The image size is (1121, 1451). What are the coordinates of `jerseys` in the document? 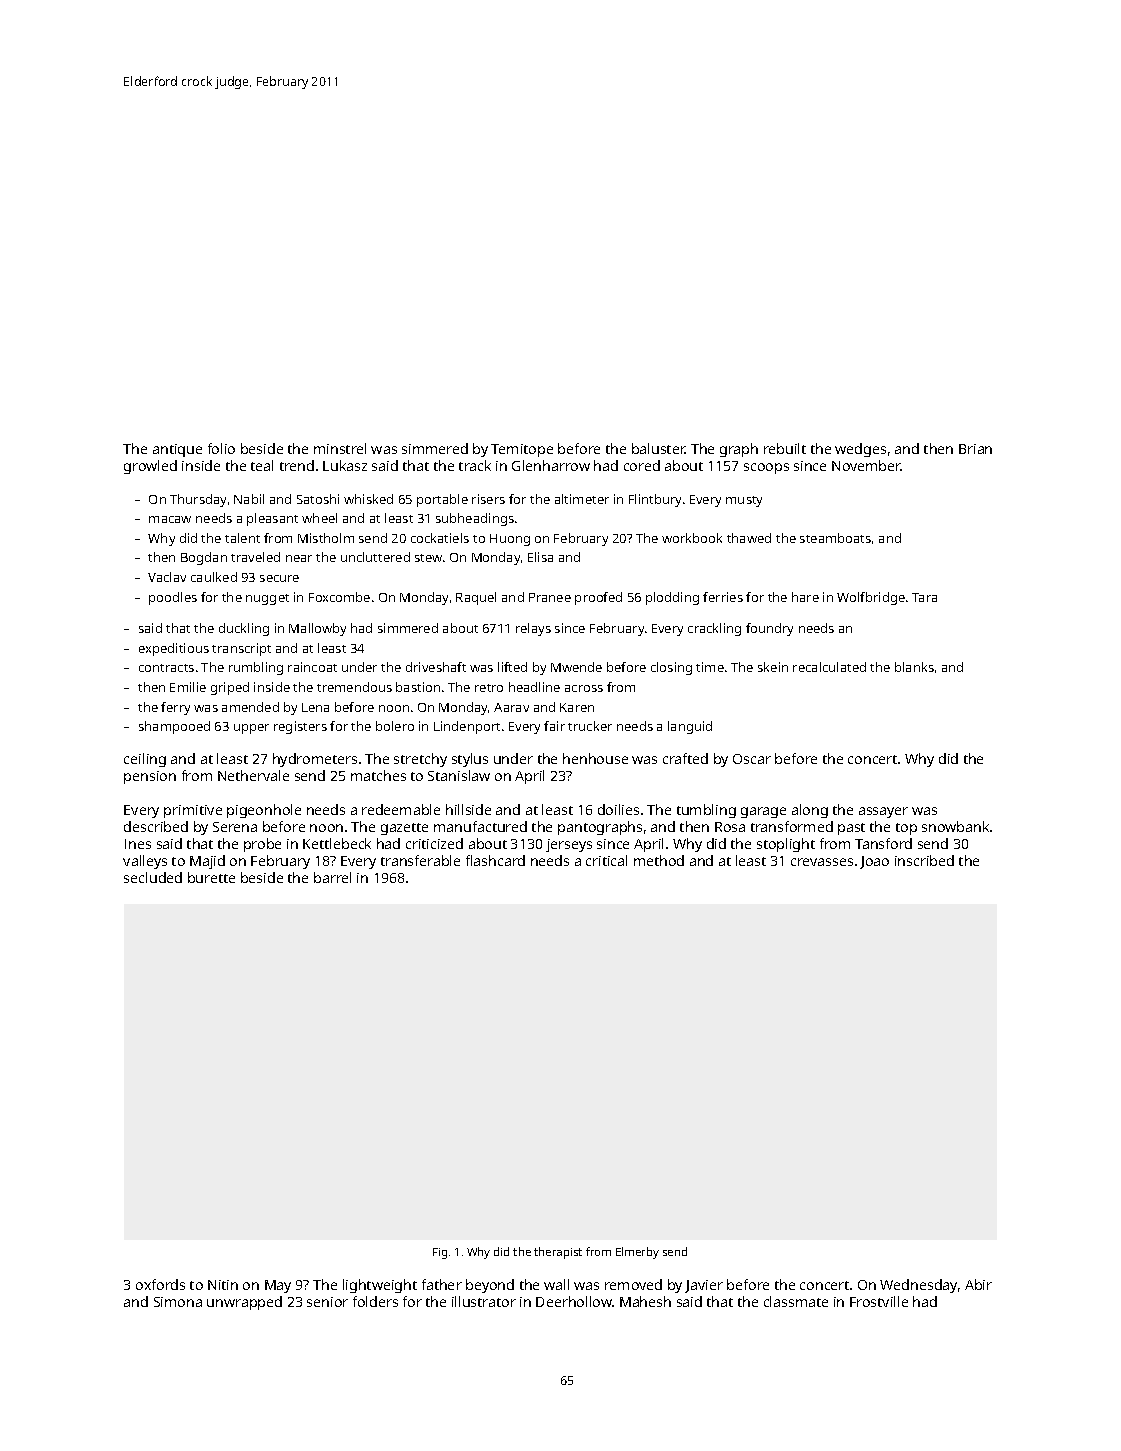 It's located at (569, 845).
